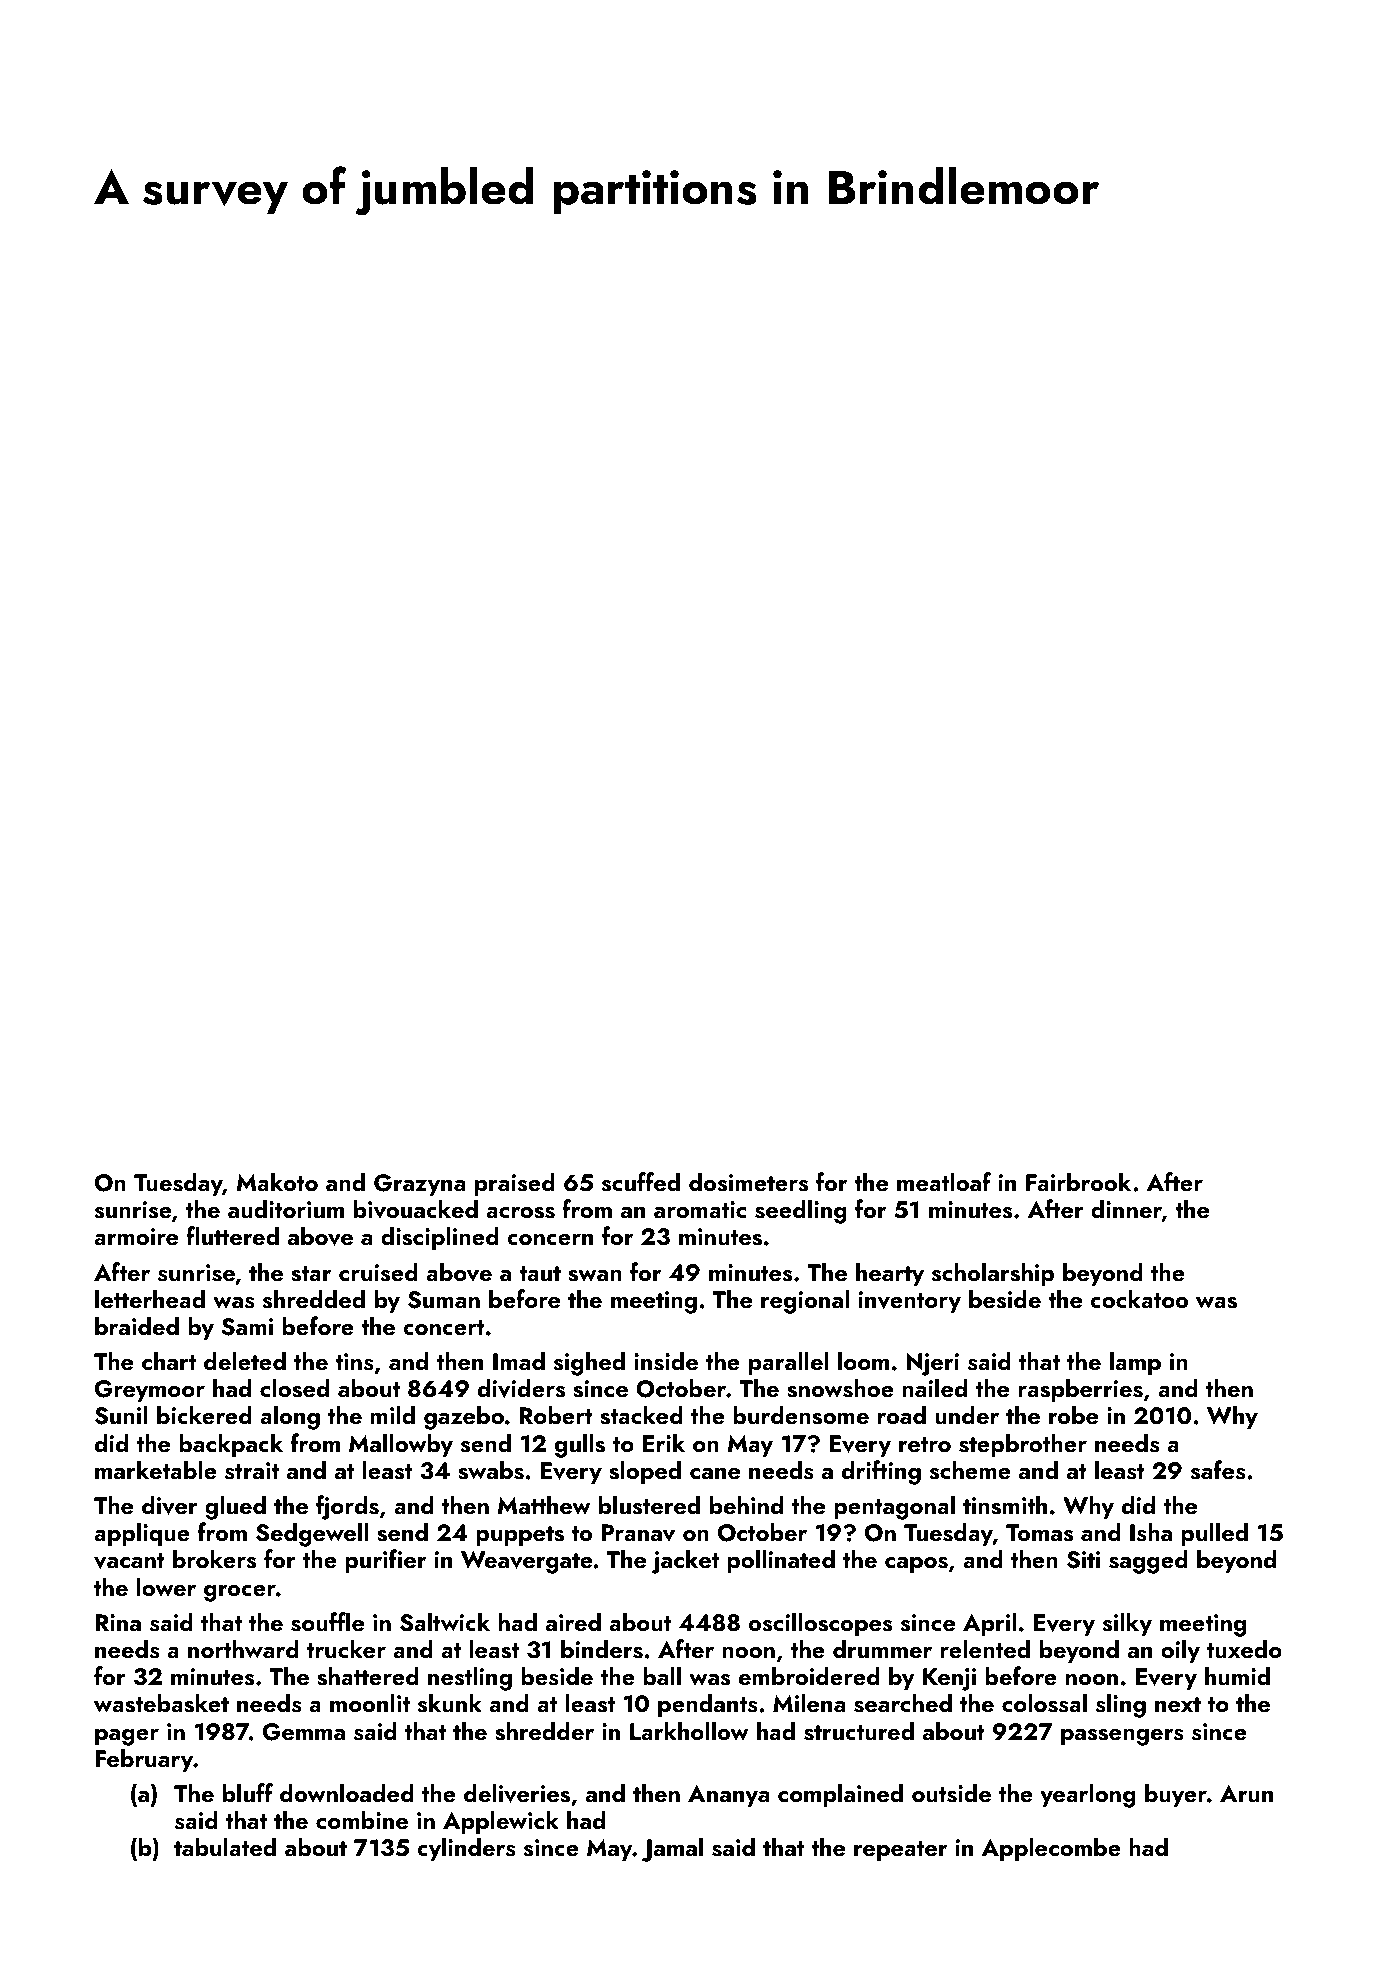 The width and height of the screenshot is (1386, 1969). I want to click on capos, so click(916, 1565).
